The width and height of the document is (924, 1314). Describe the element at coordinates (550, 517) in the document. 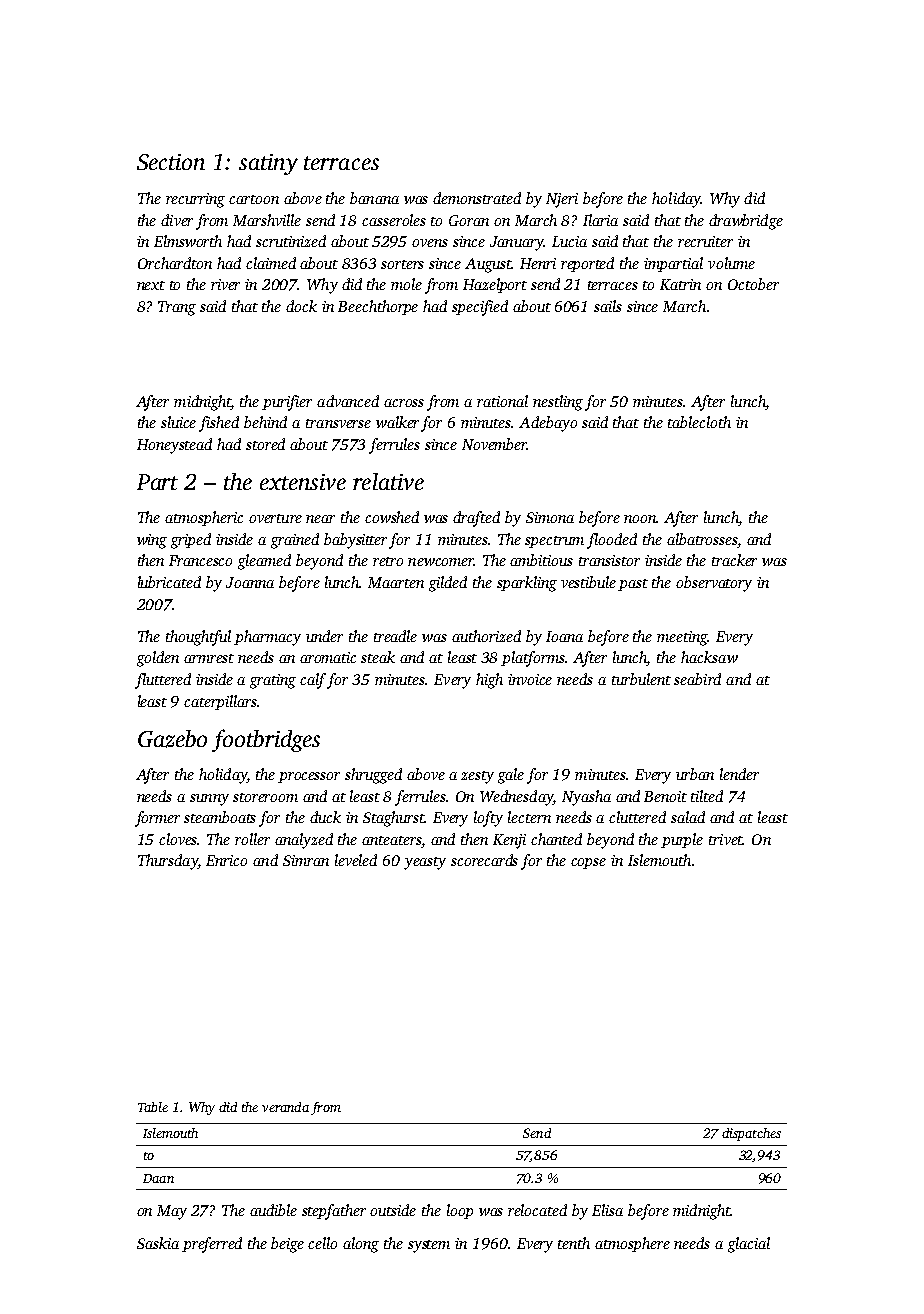

I see `Simona` at that location.
